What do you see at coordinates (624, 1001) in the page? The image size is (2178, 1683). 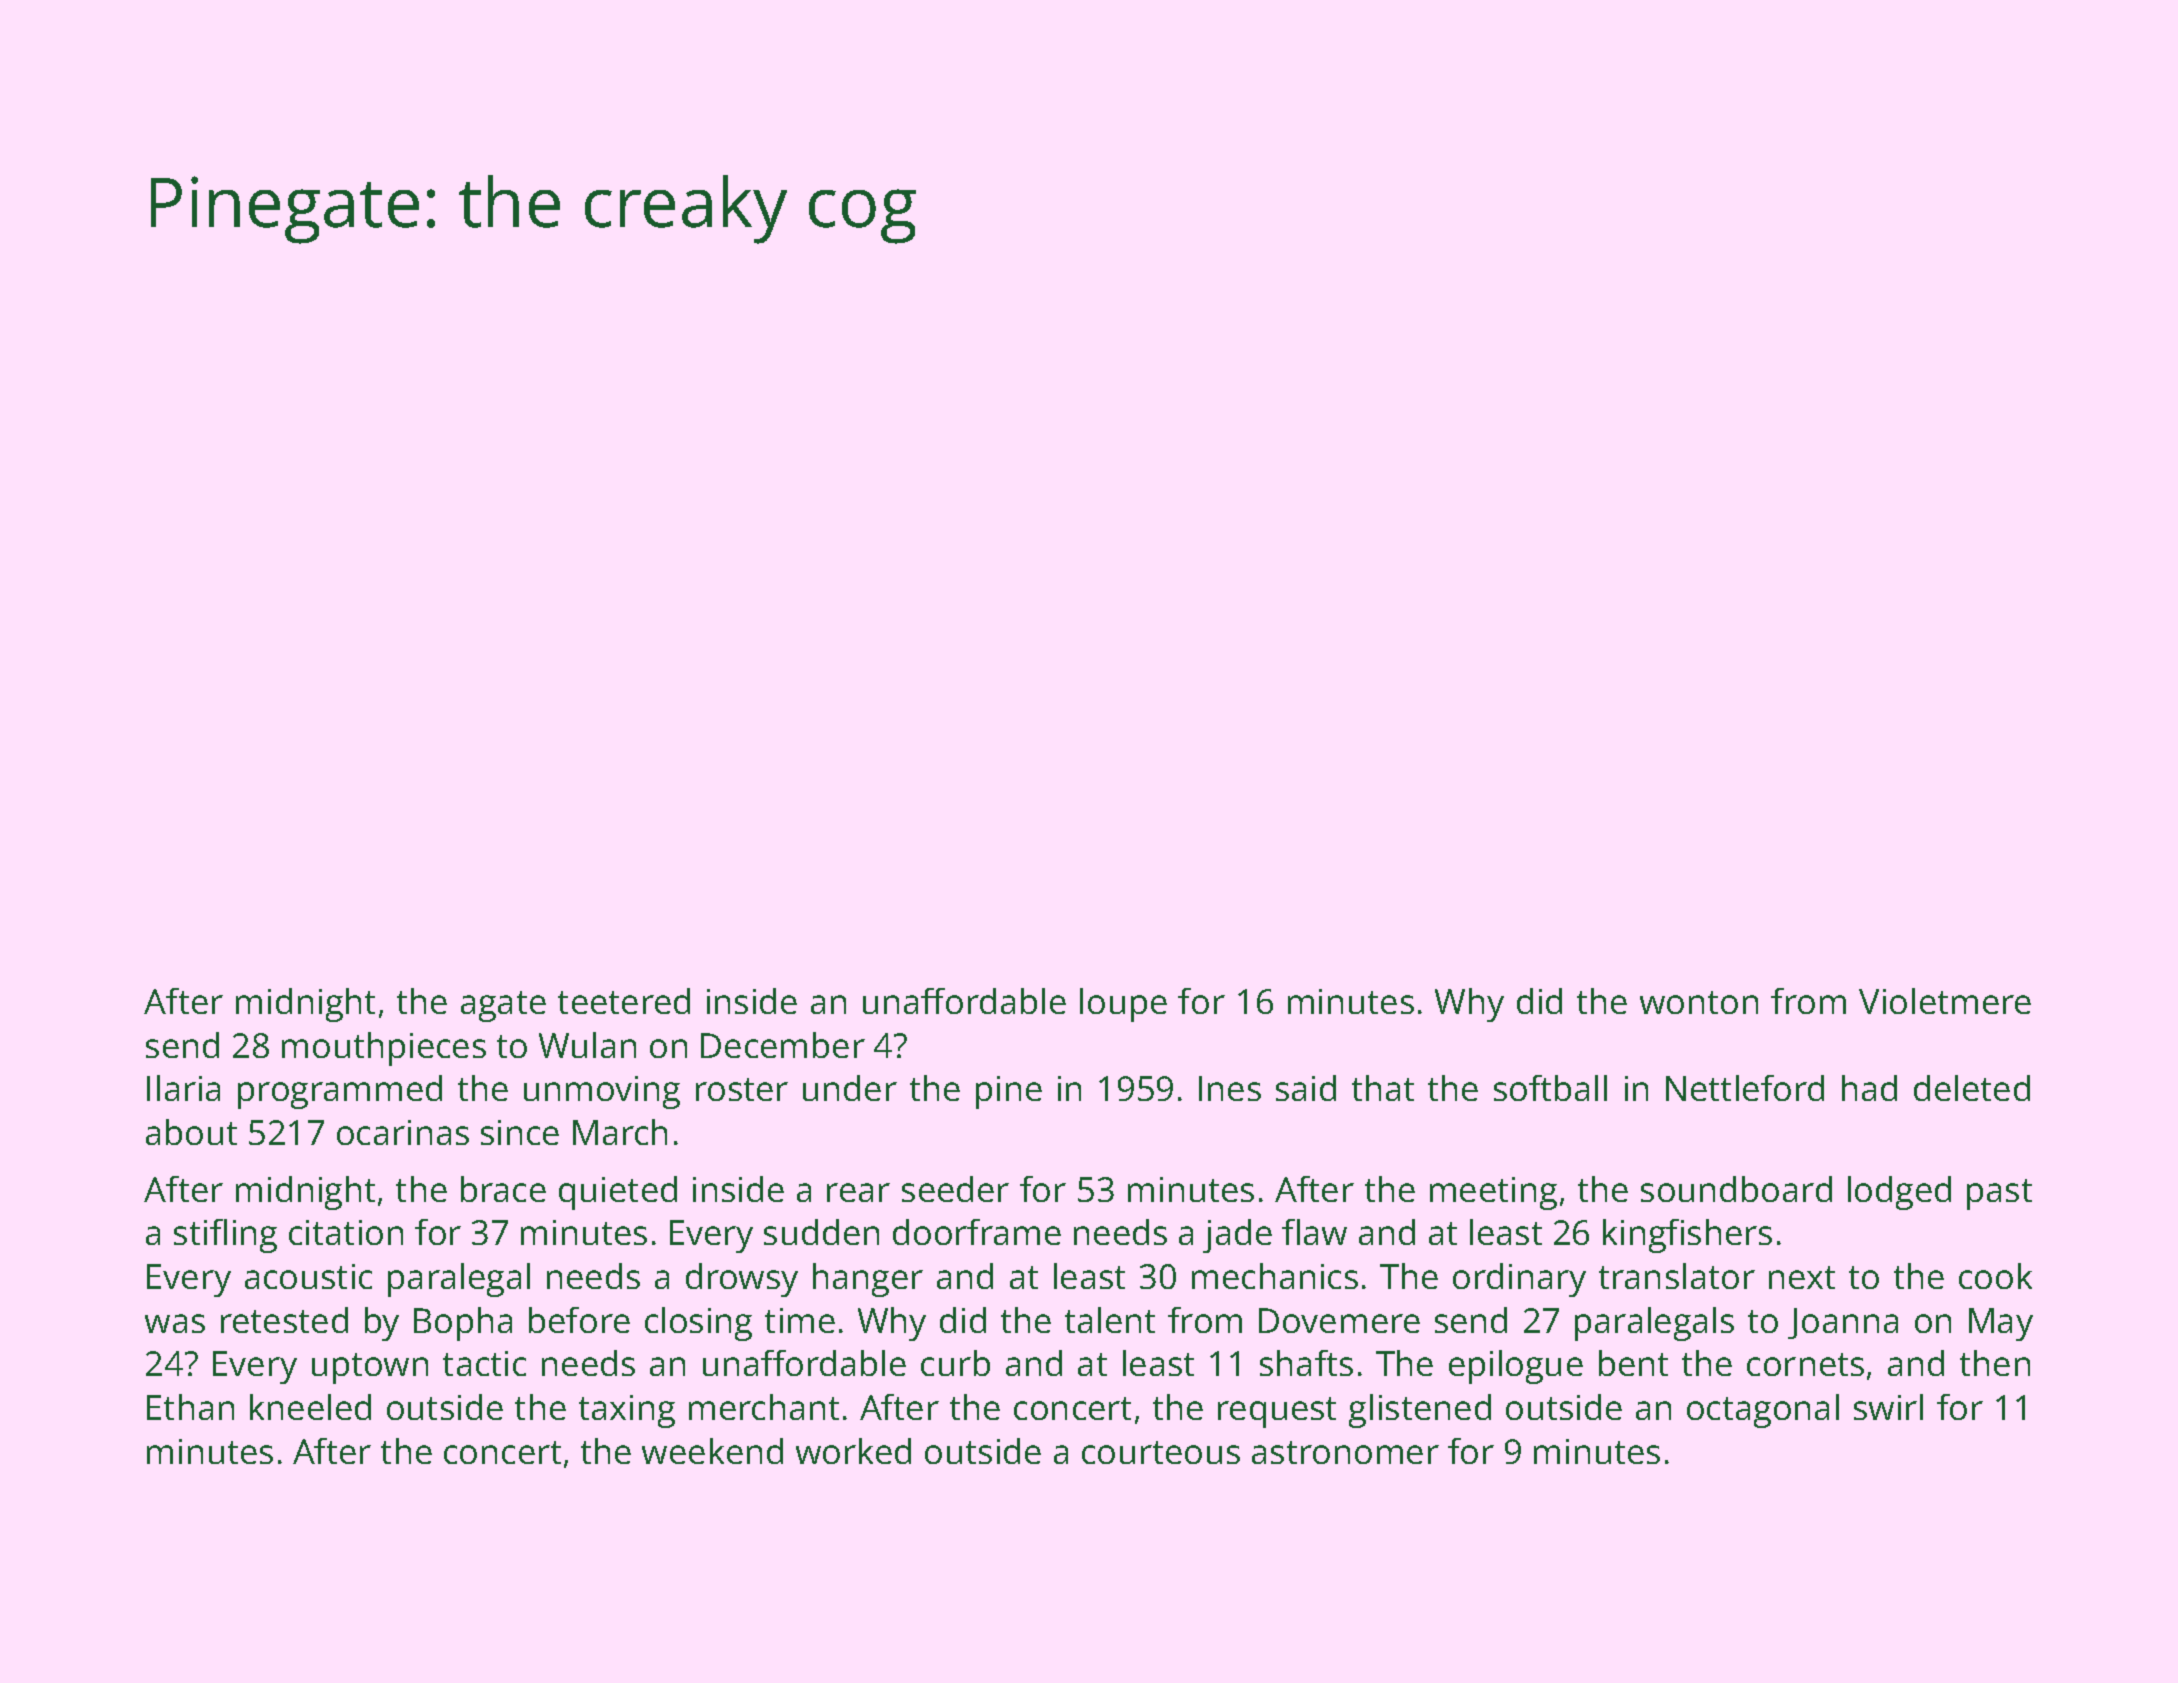 I see `teetered` at bounding box center [624, 1001].
